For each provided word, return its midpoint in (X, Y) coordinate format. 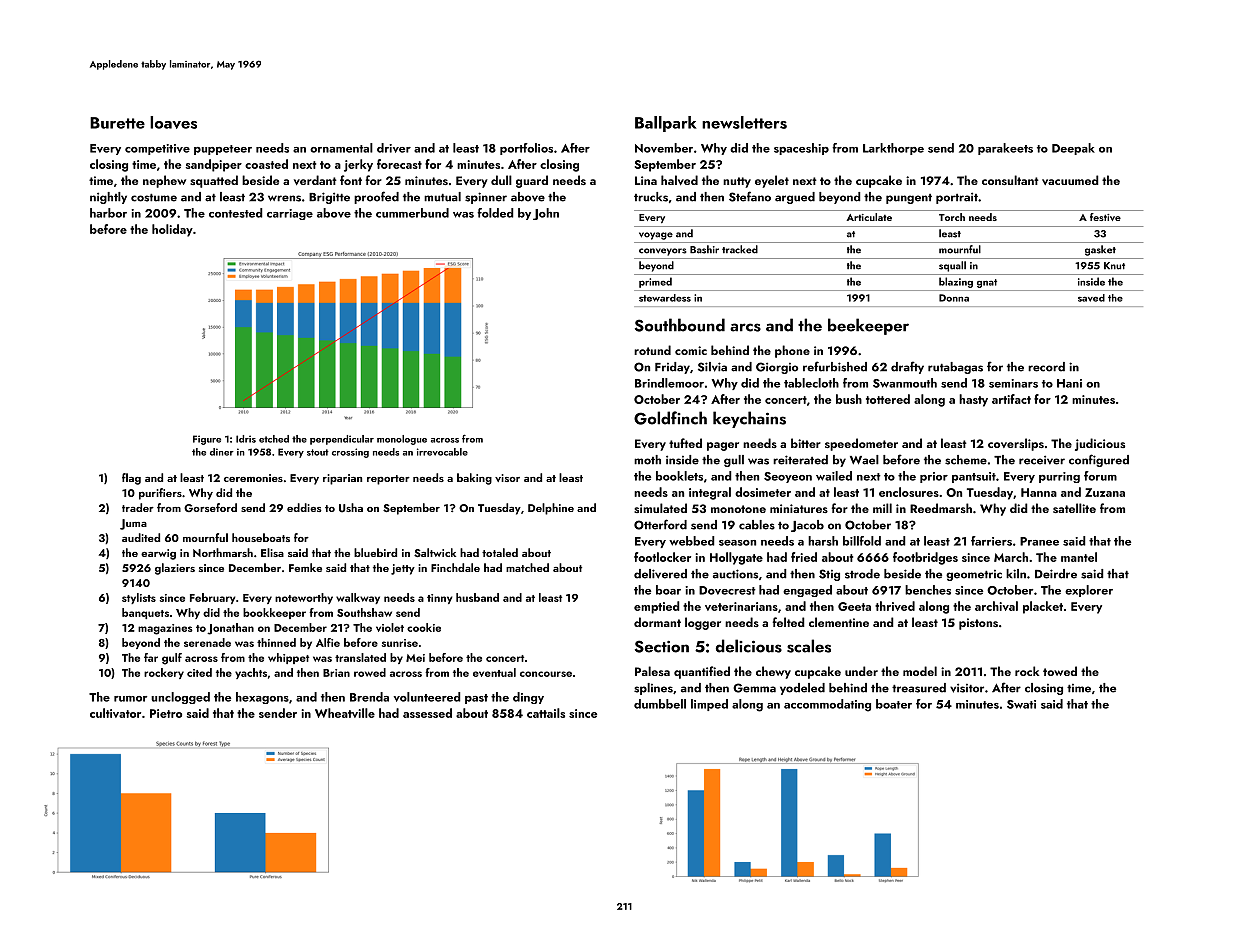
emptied (657, 607)
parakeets (1005, 149)
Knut (1114, 266)
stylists (139, 598)
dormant (657, 622)
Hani (1069, 383)
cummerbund (412, 213)
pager (723, 446)
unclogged (180, 698)
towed (1060, 671)
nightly (108, 198)
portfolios (526, 149)
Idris (246, 439)
